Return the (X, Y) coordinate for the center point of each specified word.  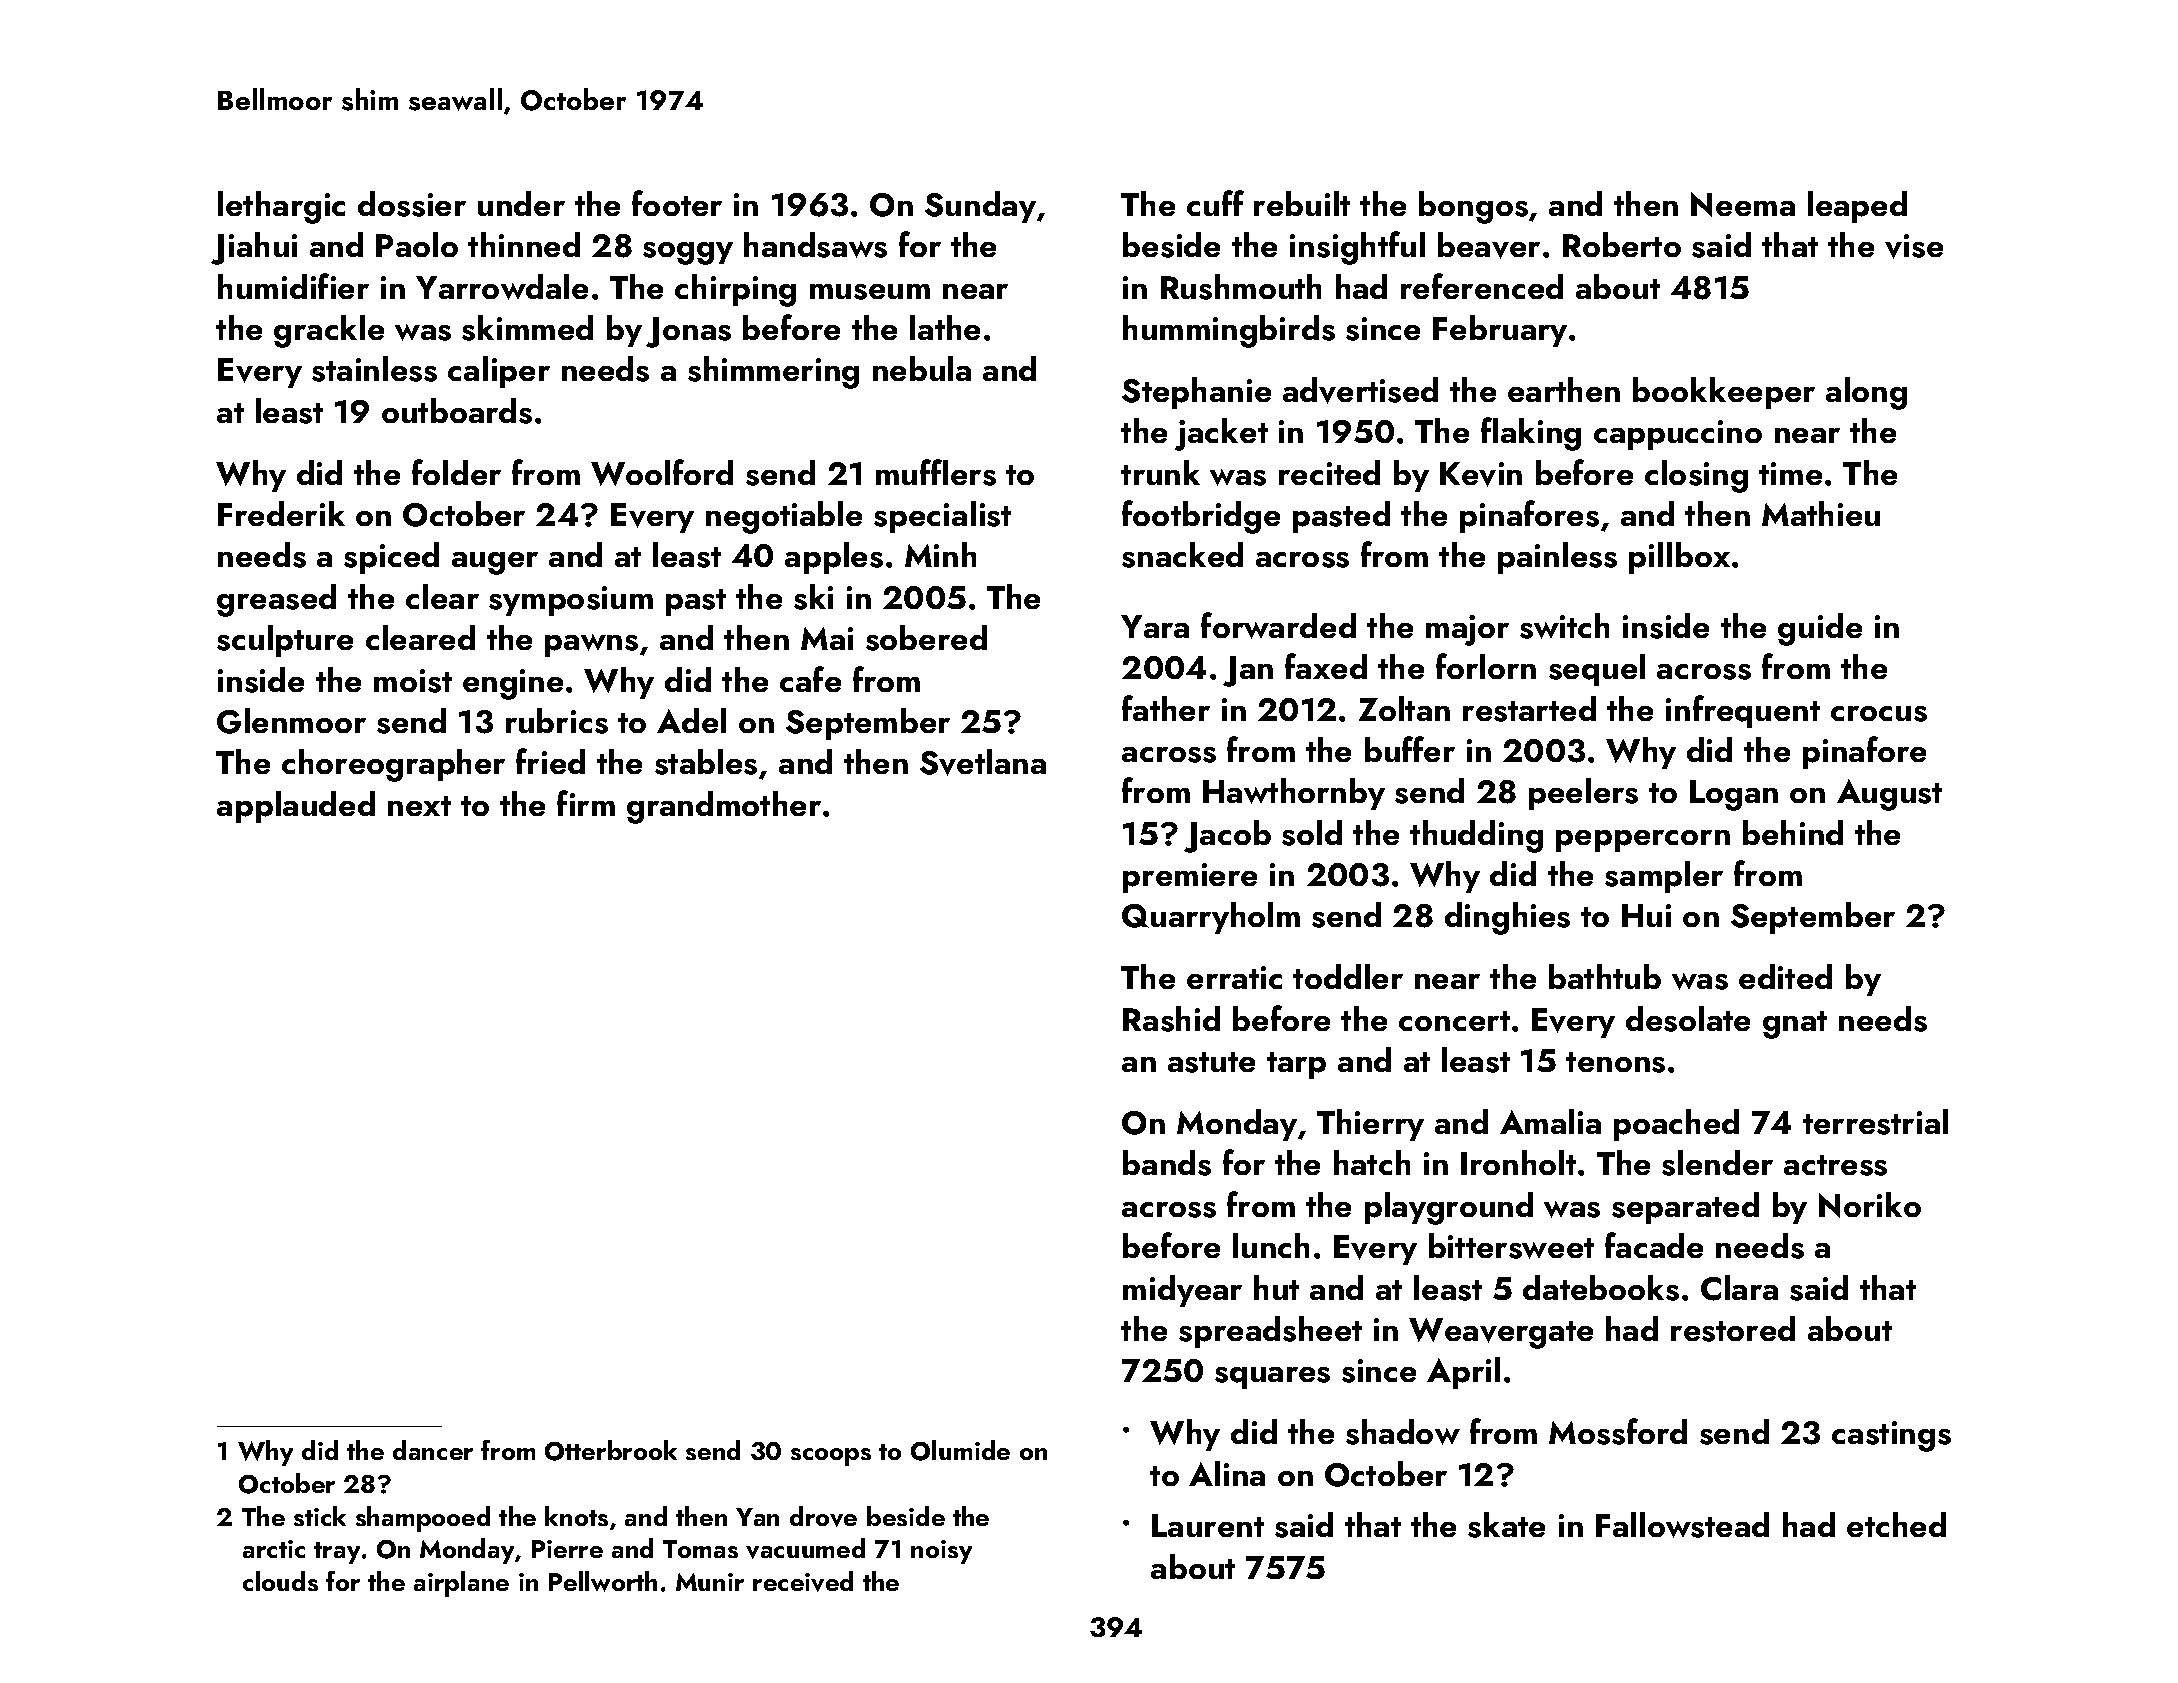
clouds (280, 1581)
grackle (329, 331)
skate (1506, 1525)
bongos (1473, 207)
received (803, 1581)
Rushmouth (1241, 287)
